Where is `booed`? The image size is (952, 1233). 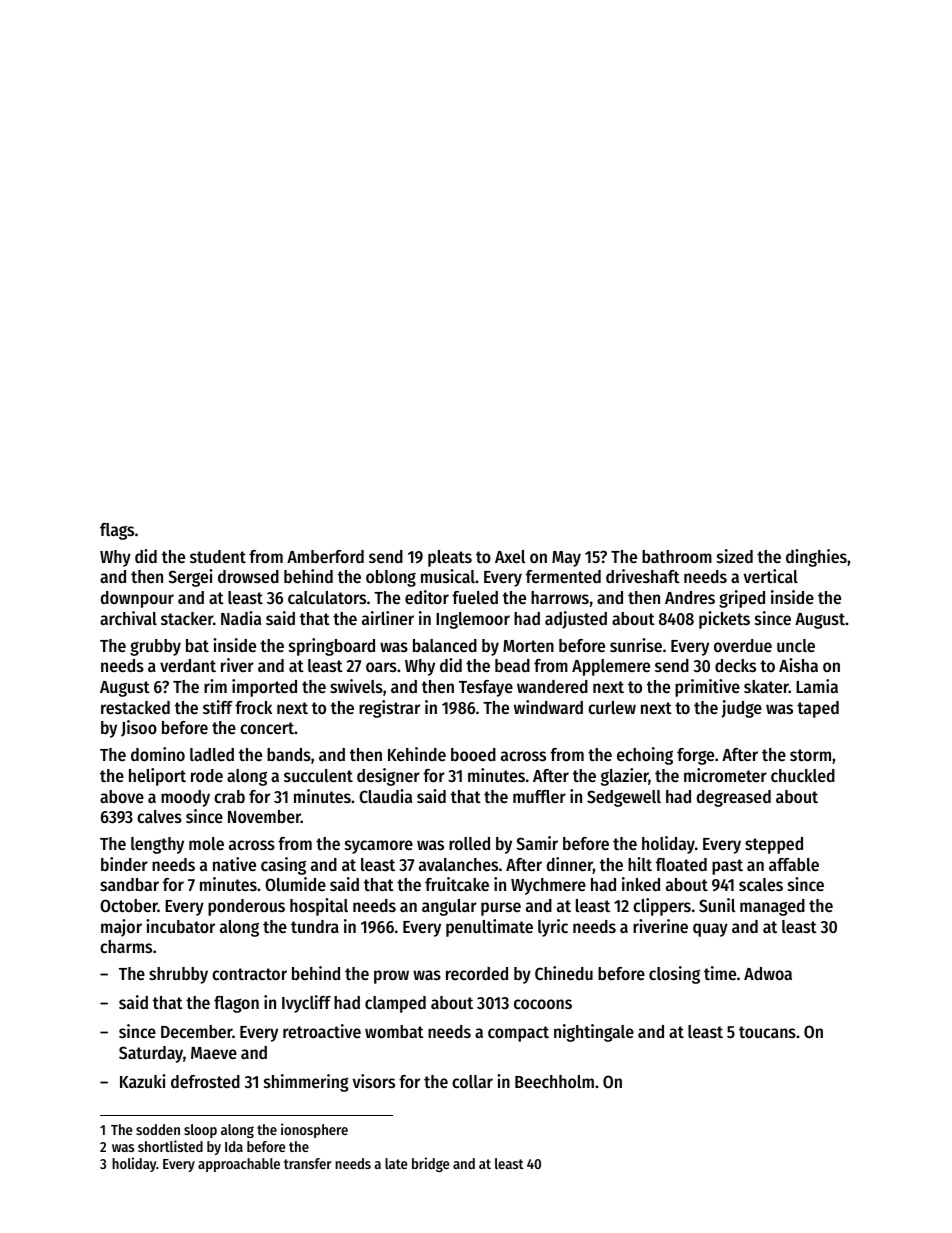 booed is located at coordinates (473, 754).
